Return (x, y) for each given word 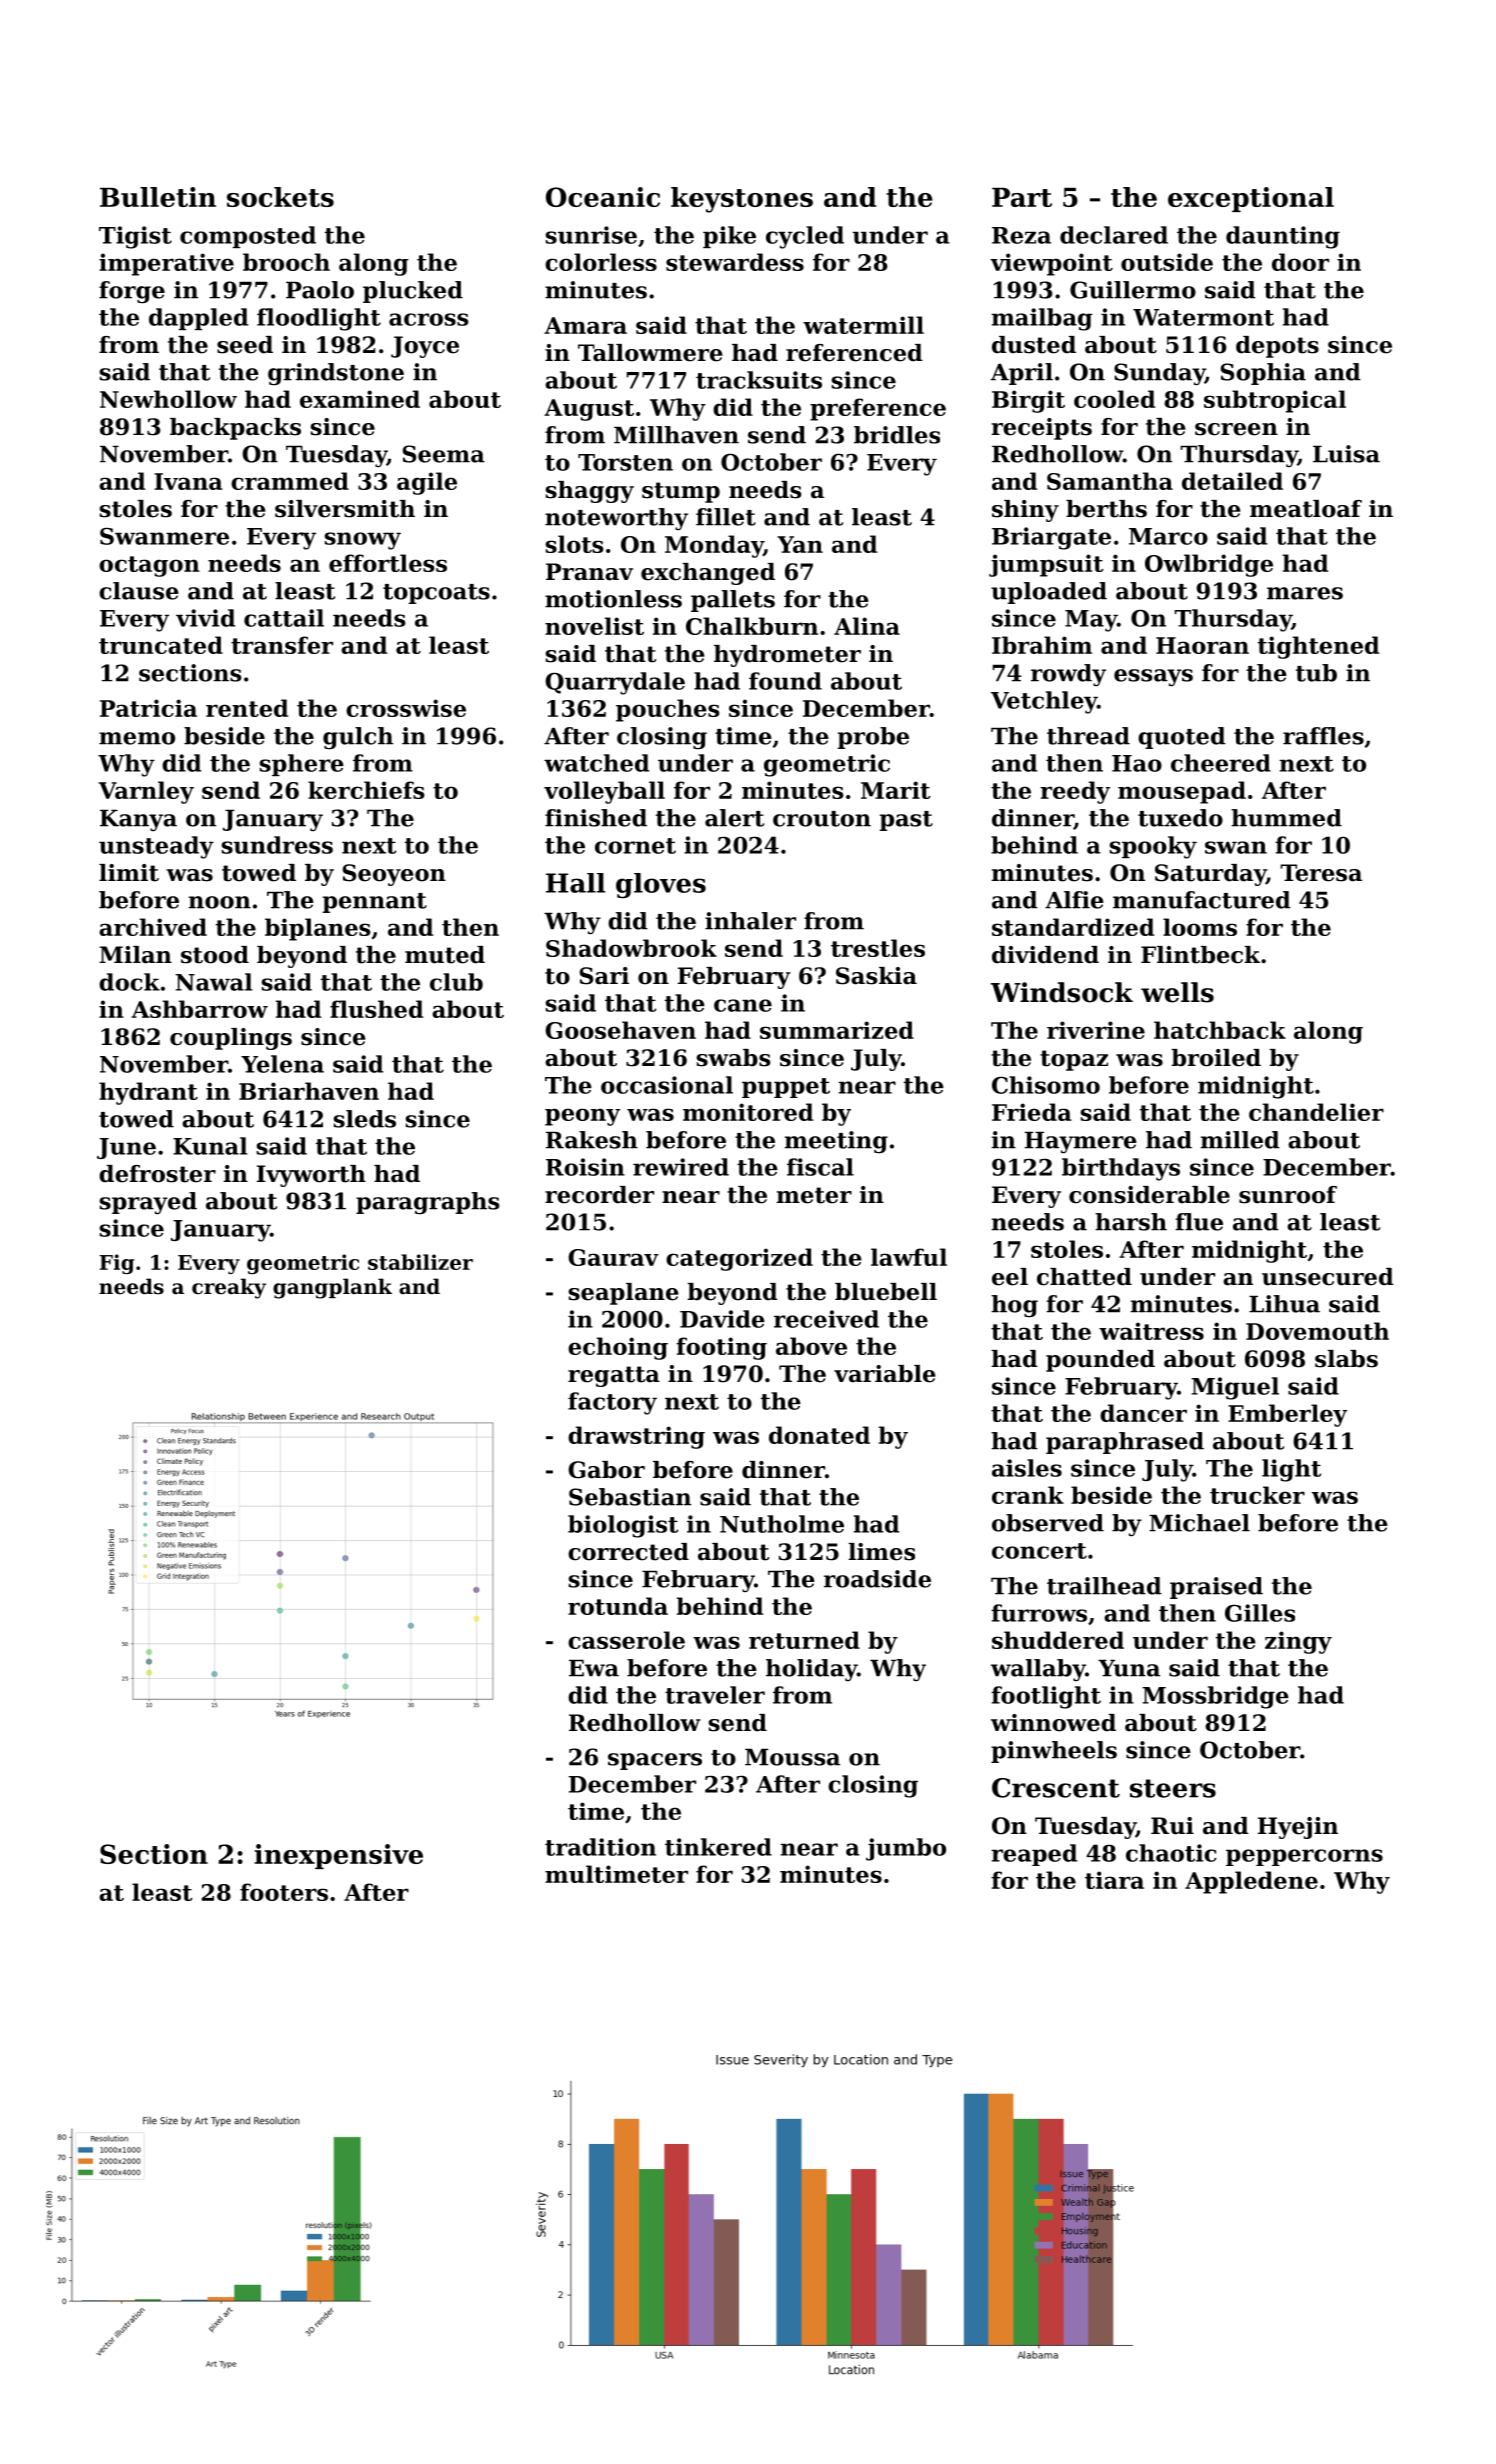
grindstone (336, 374)
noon (220, 902)
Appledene (1251, 1882)
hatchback (1220, 1030)
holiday (811, 1670)
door (1300, 262)
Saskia (876, 976)
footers (284, 1892)
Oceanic (603, 197)
